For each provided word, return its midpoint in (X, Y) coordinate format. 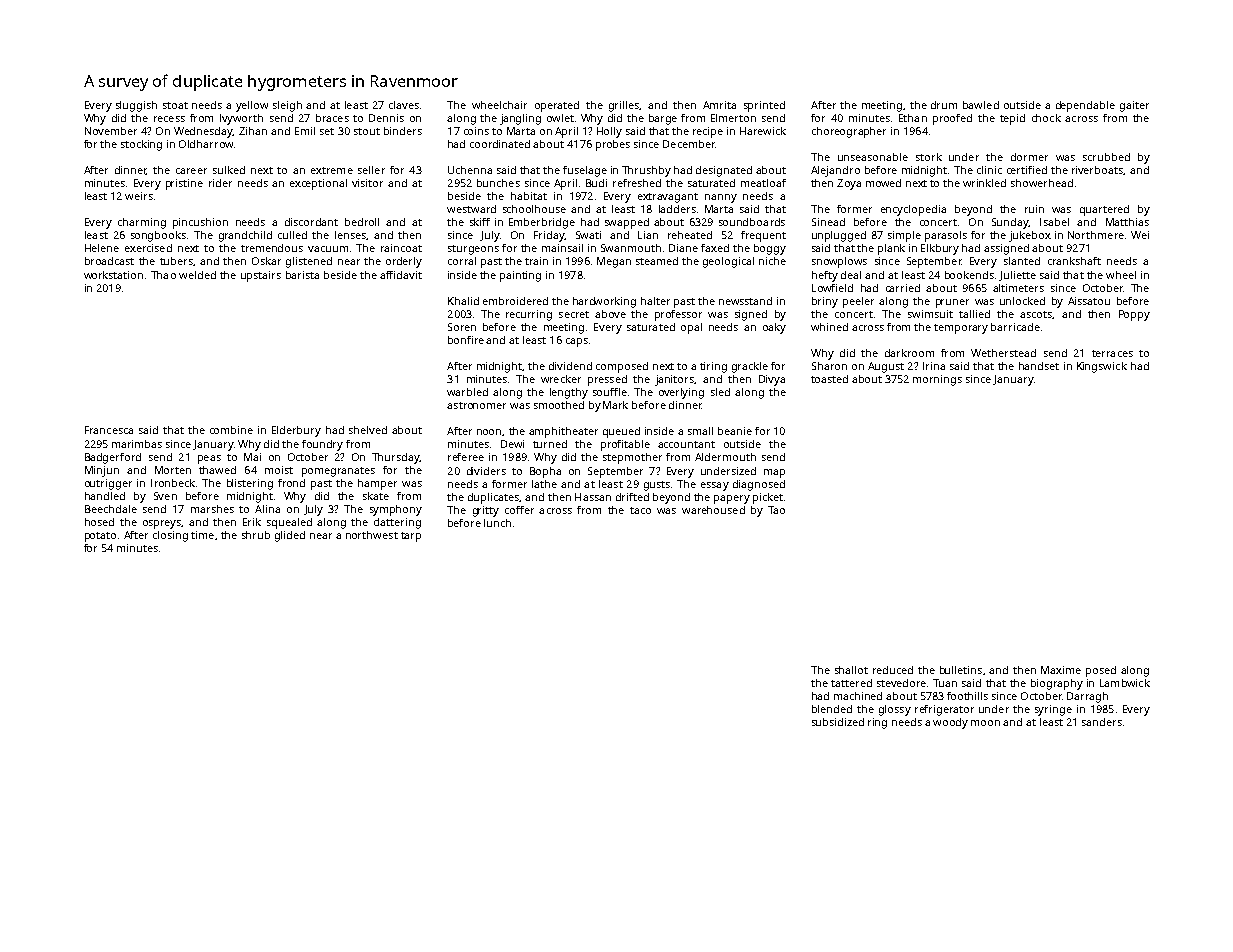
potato (100, 537)
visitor (367, 183)
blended (832, 709)
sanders (1102, 722)
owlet (560, 118)
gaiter (1134, 106)
